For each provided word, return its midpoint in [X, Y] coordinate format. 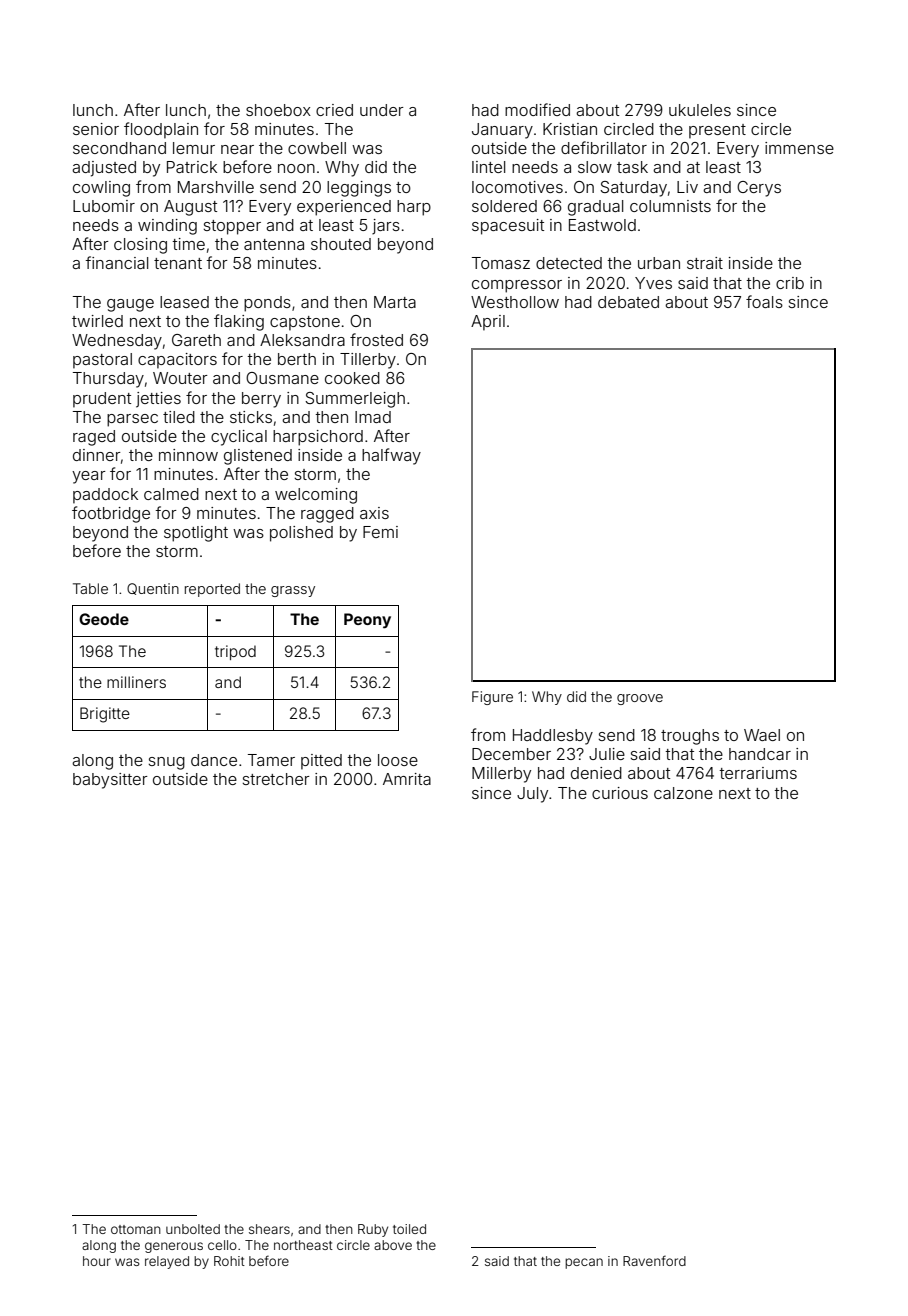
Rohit [229, 1261]
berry [261, 400]
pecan [584, 1263]
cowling [101, 189]
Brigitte [105, 715]
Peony [367, 621]
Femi [380, 532]
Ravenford [654, 1260]
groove [640, 699]
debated [628, 302]
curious [620, 793]
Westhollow [515, 302]
